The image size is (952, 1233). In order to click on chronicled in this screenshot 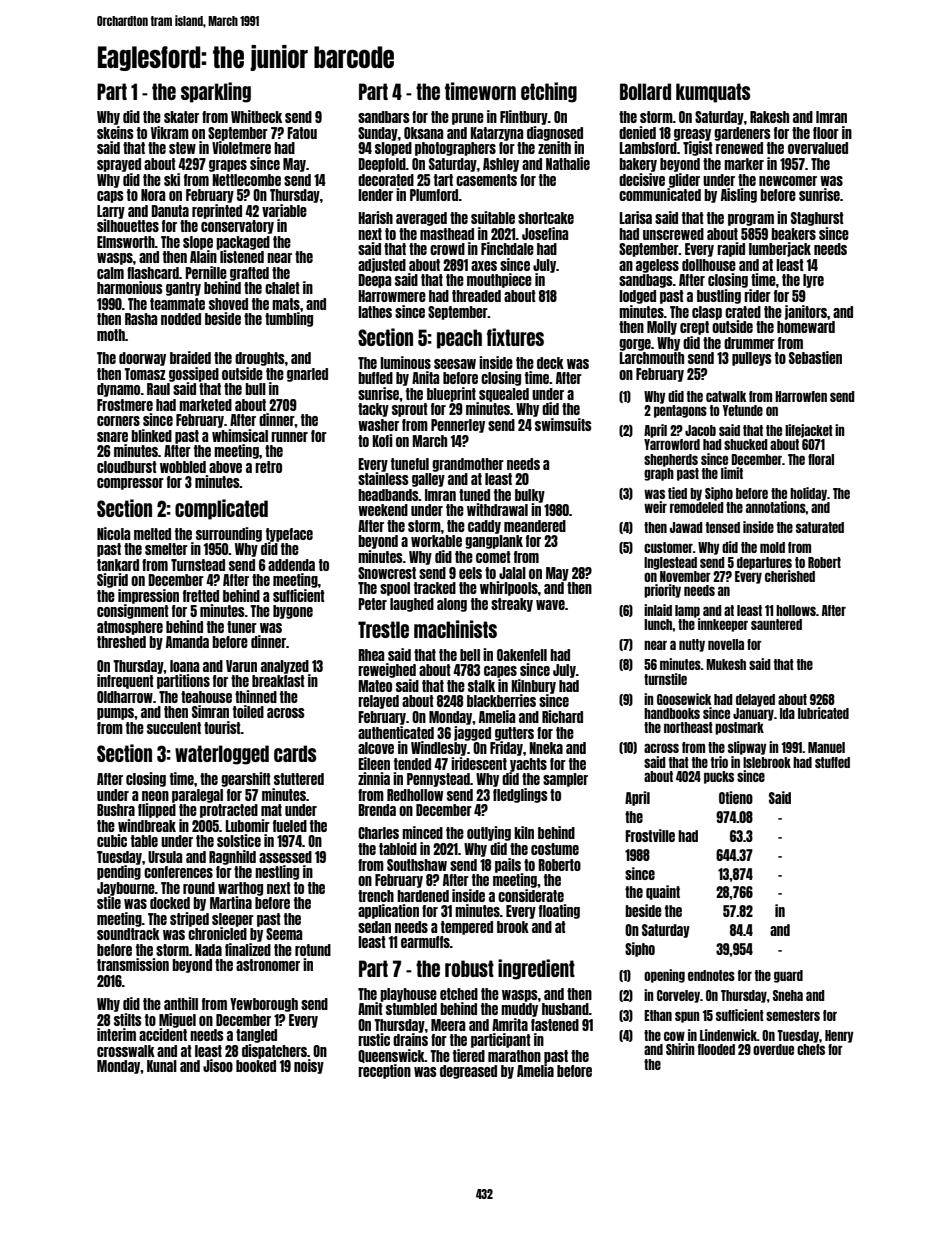, I will do `click(217, 933)`.
